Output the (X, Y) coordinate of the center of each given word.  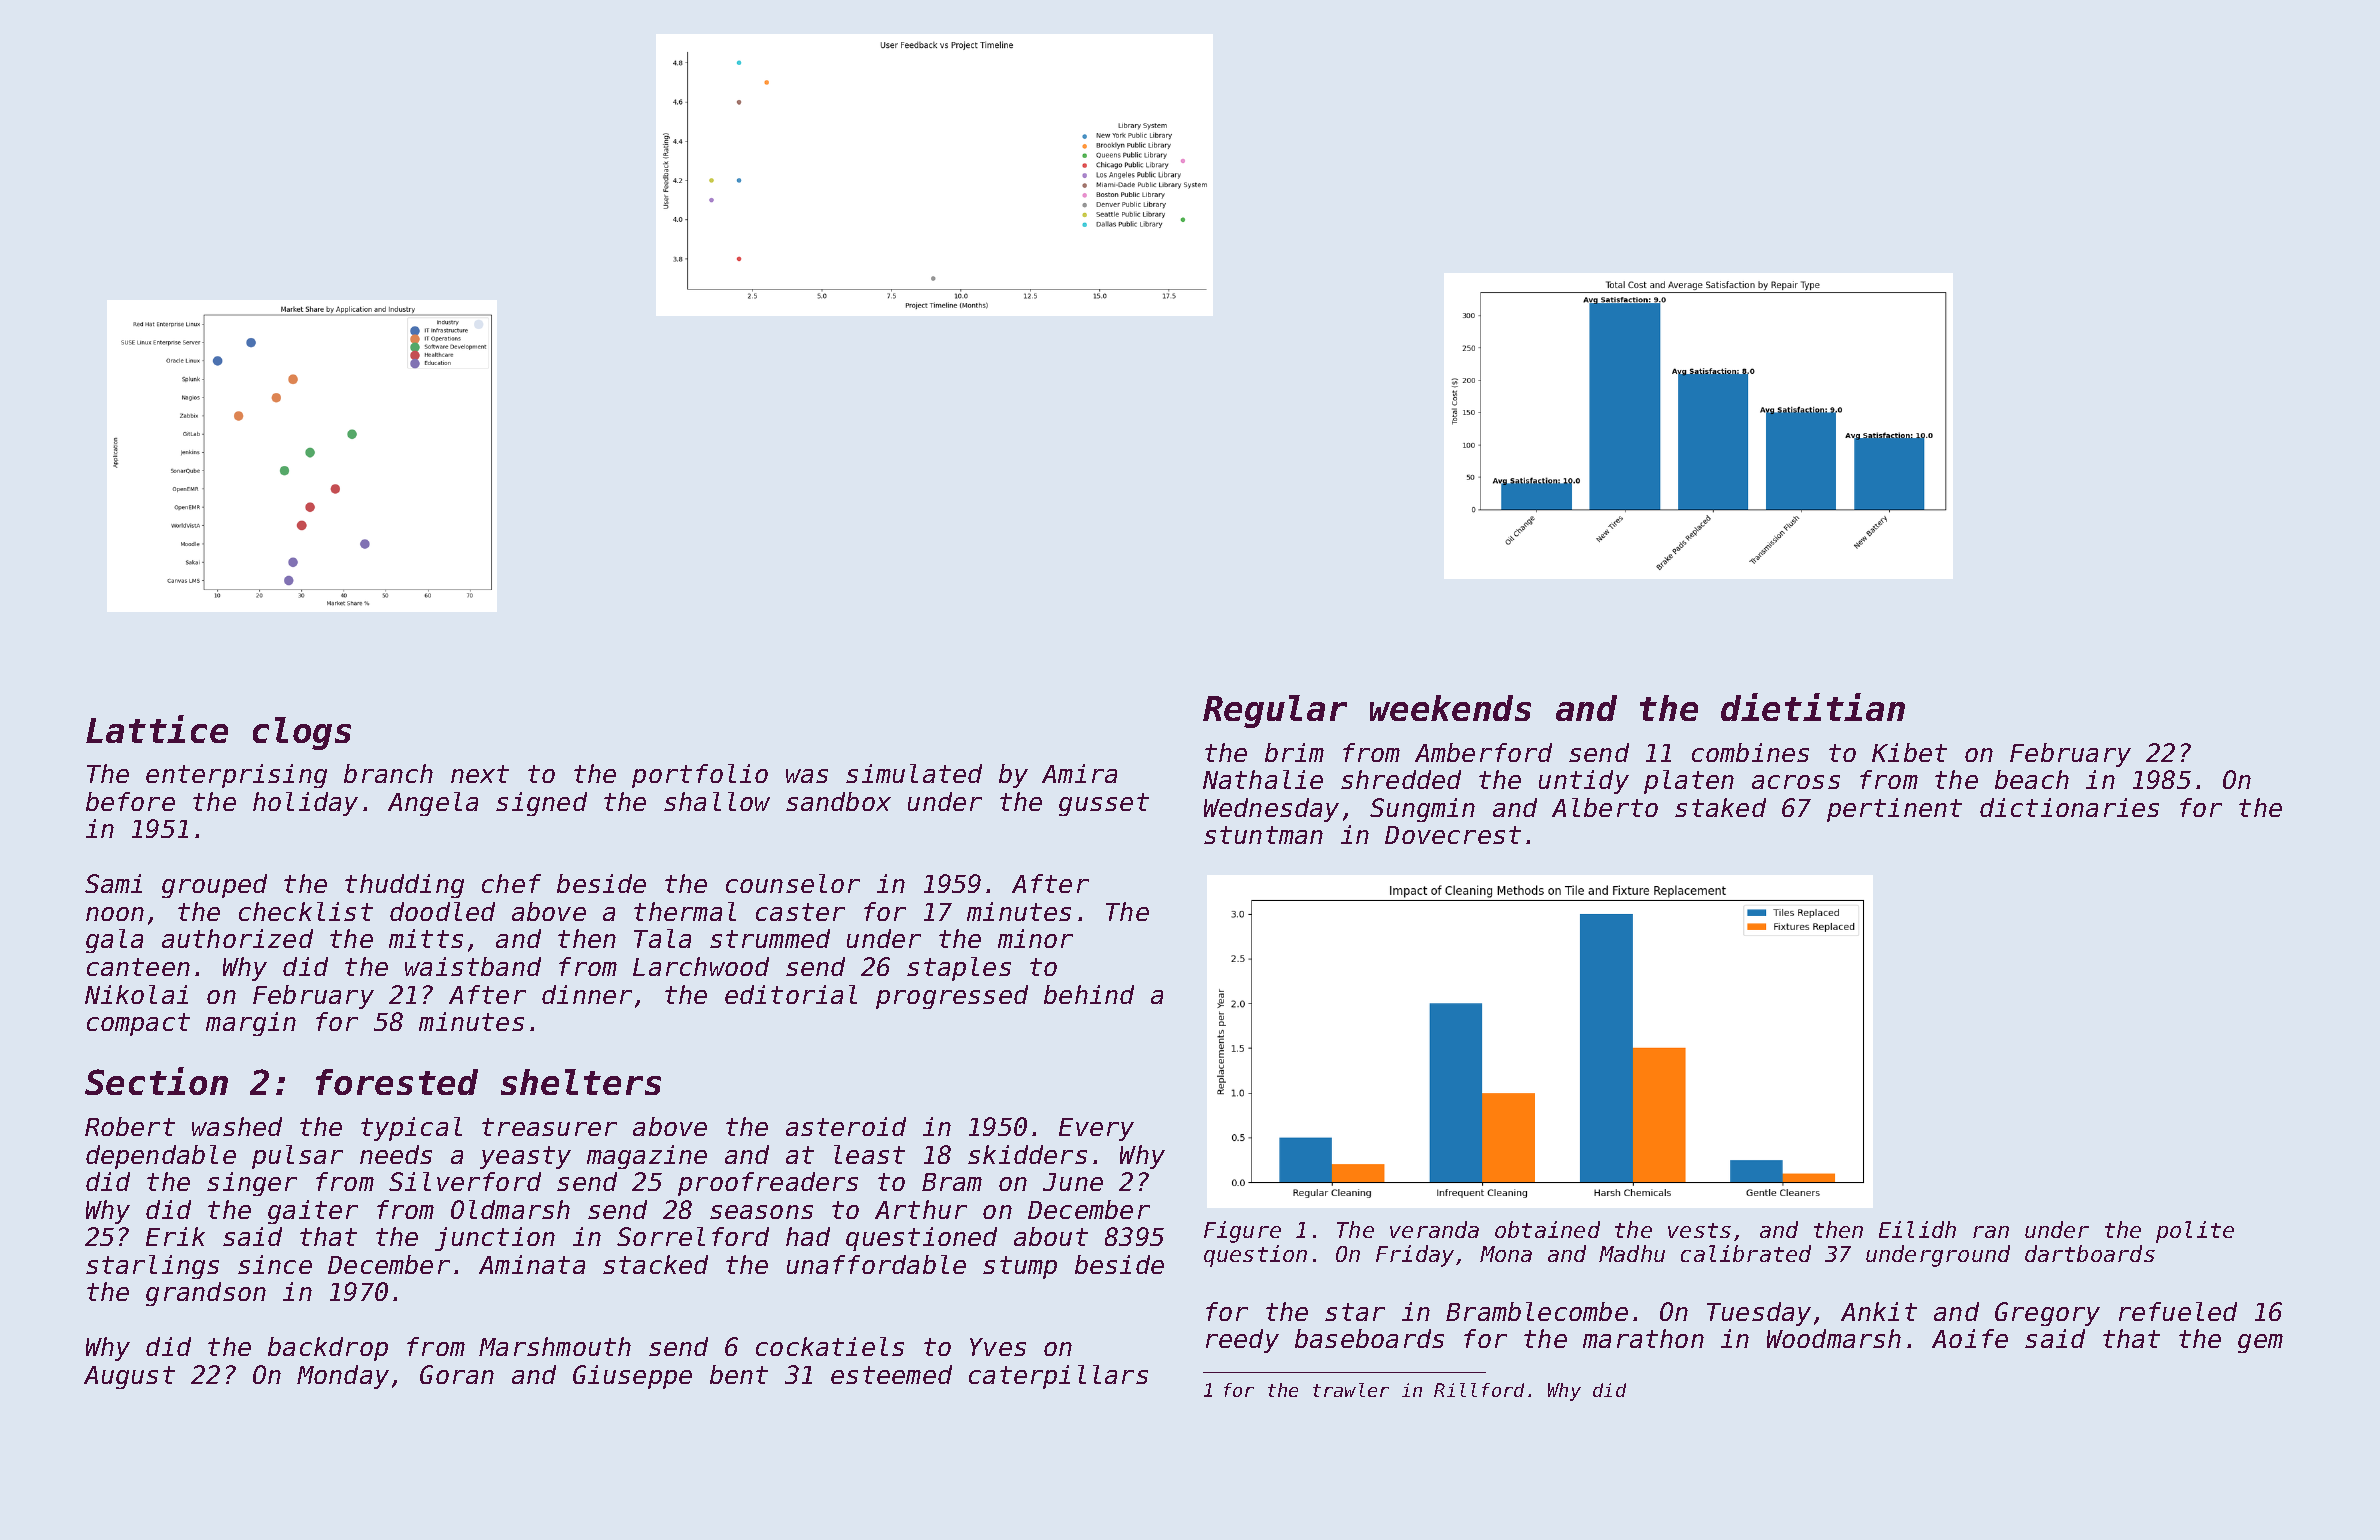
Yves (998, 1347)
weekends (1450, 708)
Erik (175, 1236)
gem (2260, 1343)
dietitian (1813, 707)
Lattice (157, 729)
